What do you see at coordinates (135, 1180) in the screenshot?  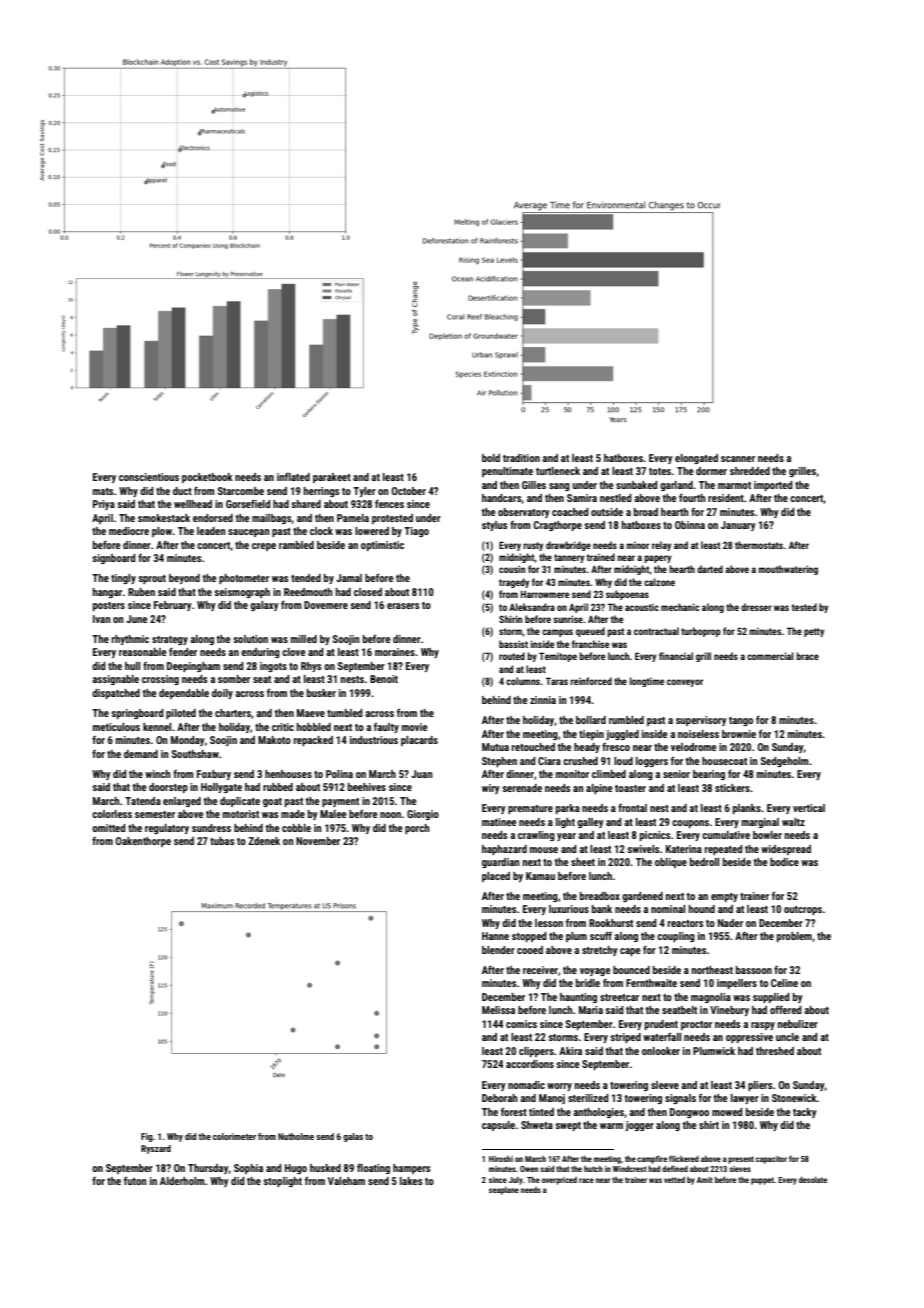 I see `futon` at bounding box center [135, 1180].
